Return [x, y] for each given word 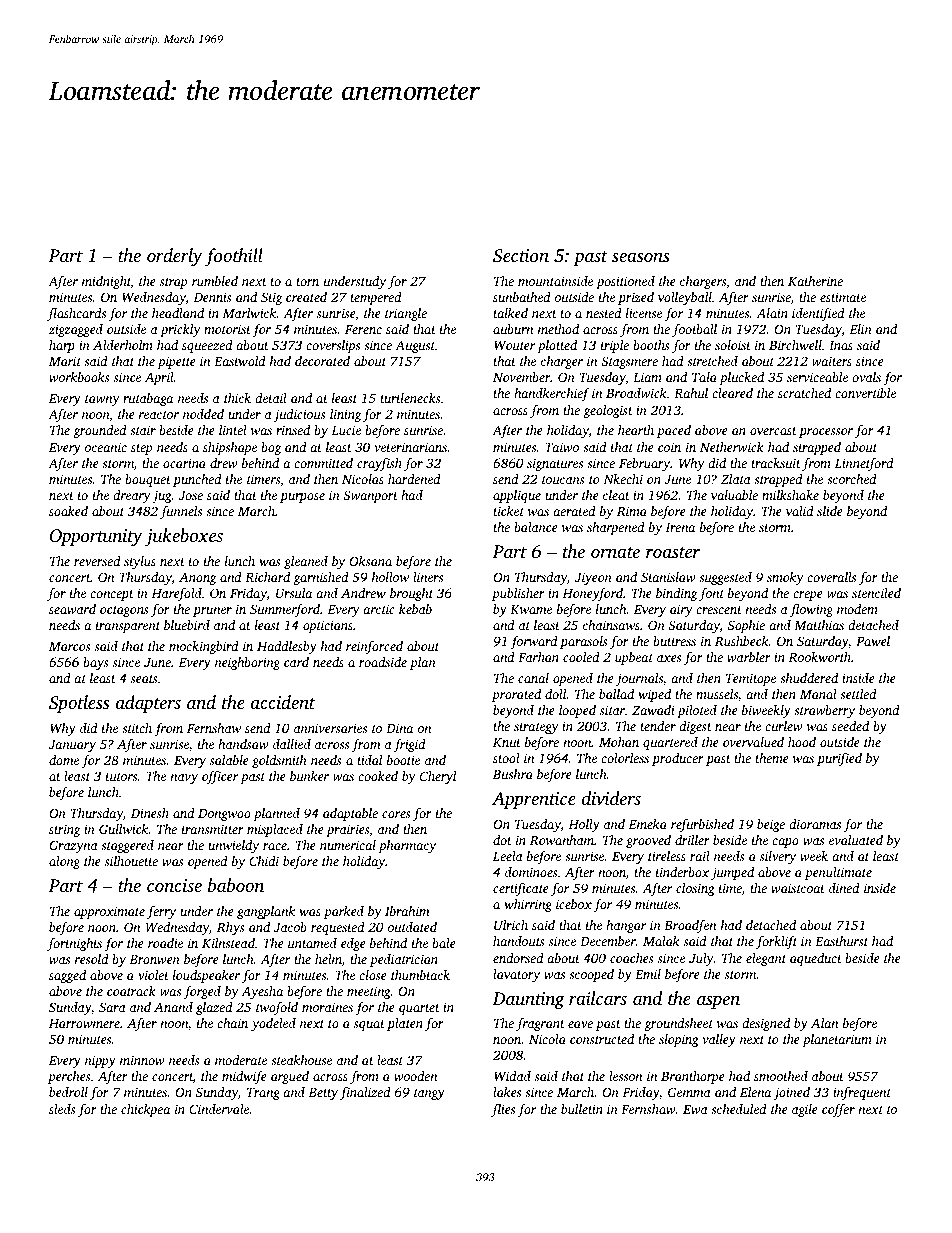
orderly [175, 257]
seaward [72, 609]
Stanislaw [668, 577]
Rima [632, 511]
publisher [518, 594]
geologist [608, 411]
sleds [62, 1109]
